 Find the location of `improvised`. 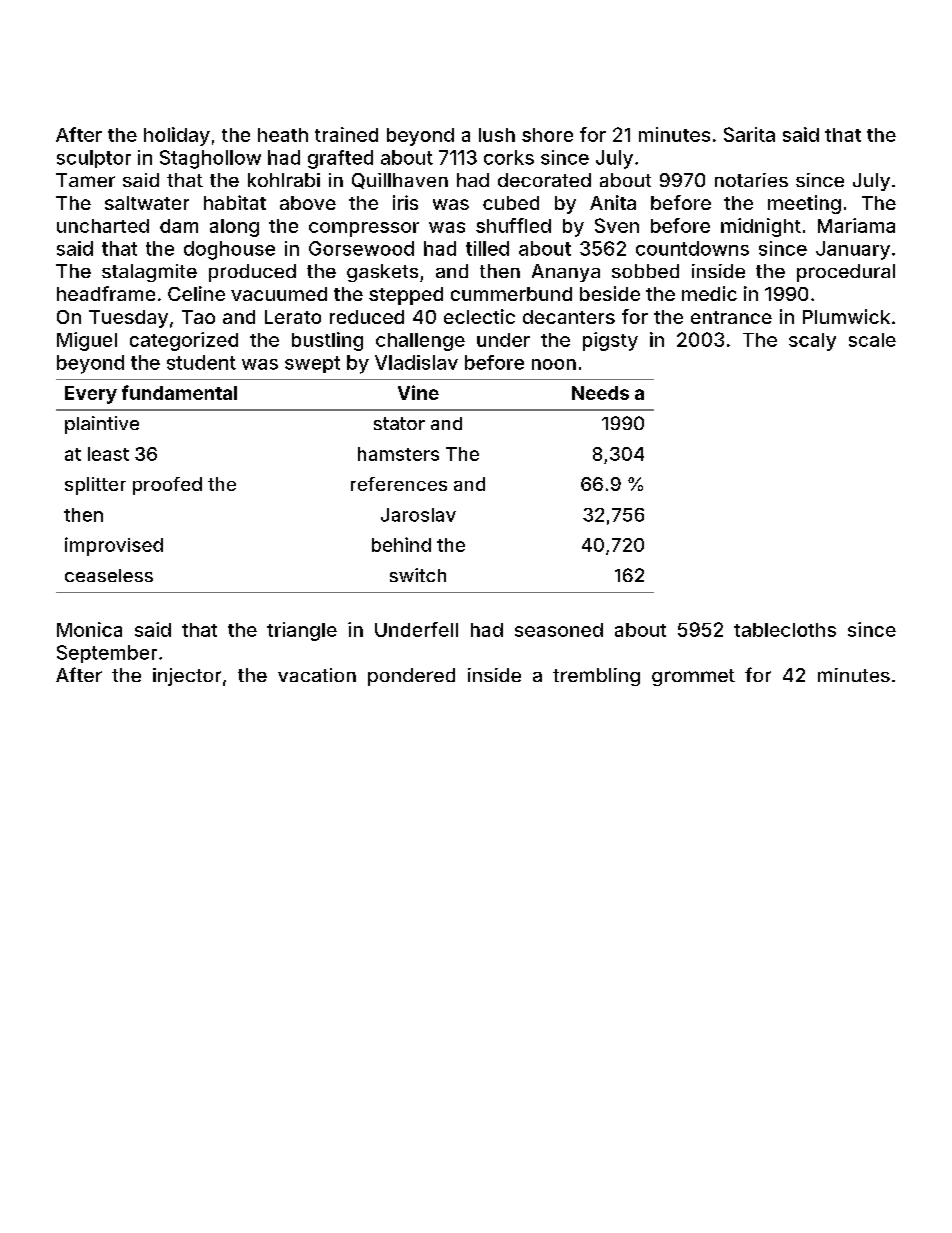

improvised is located at coordinates (114, 546).
